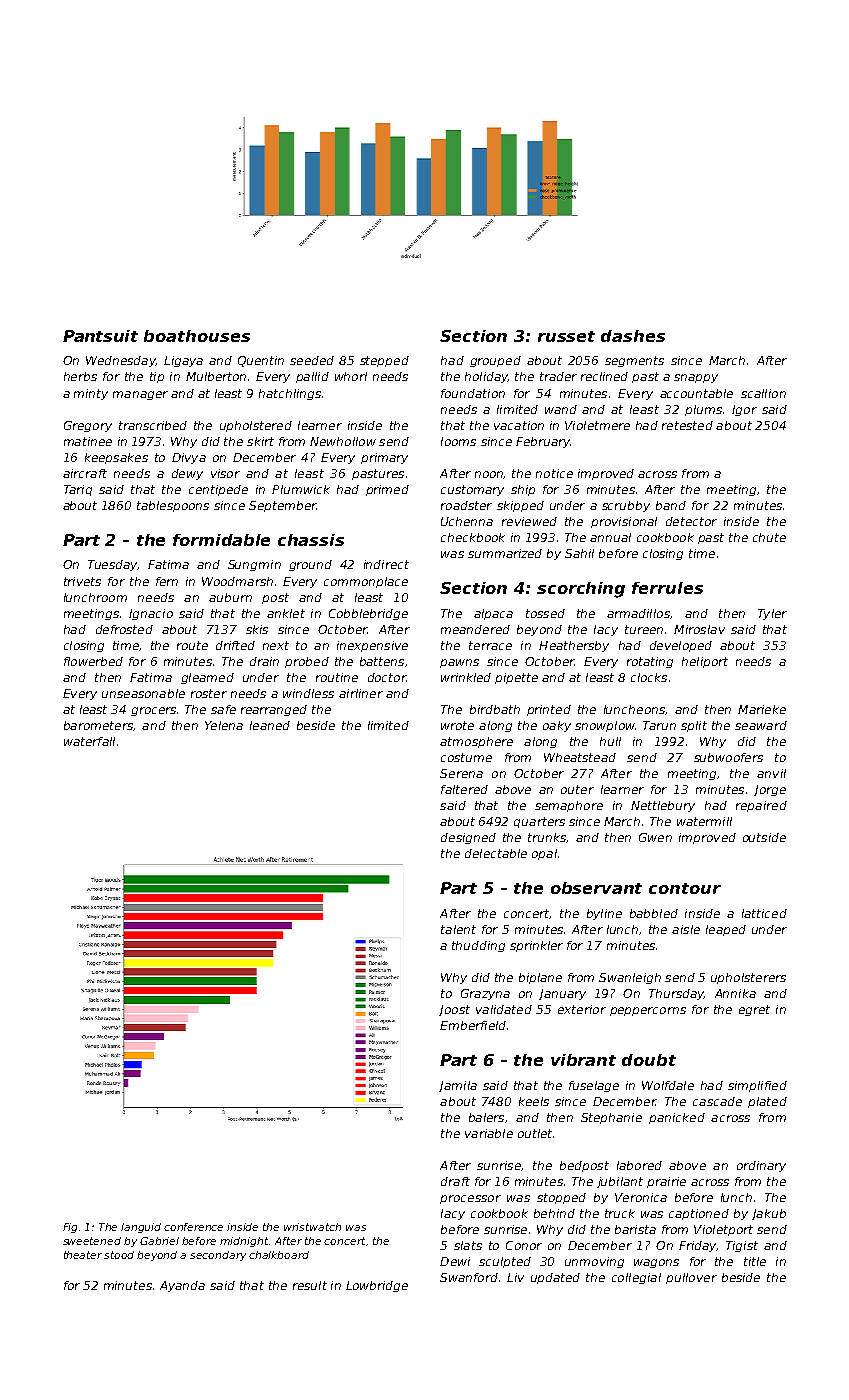 The image size is (849, 1400). What do you see at coordinates (468, 838) in the screenshot?
I see `designed` at bounding box center [468, 838].
